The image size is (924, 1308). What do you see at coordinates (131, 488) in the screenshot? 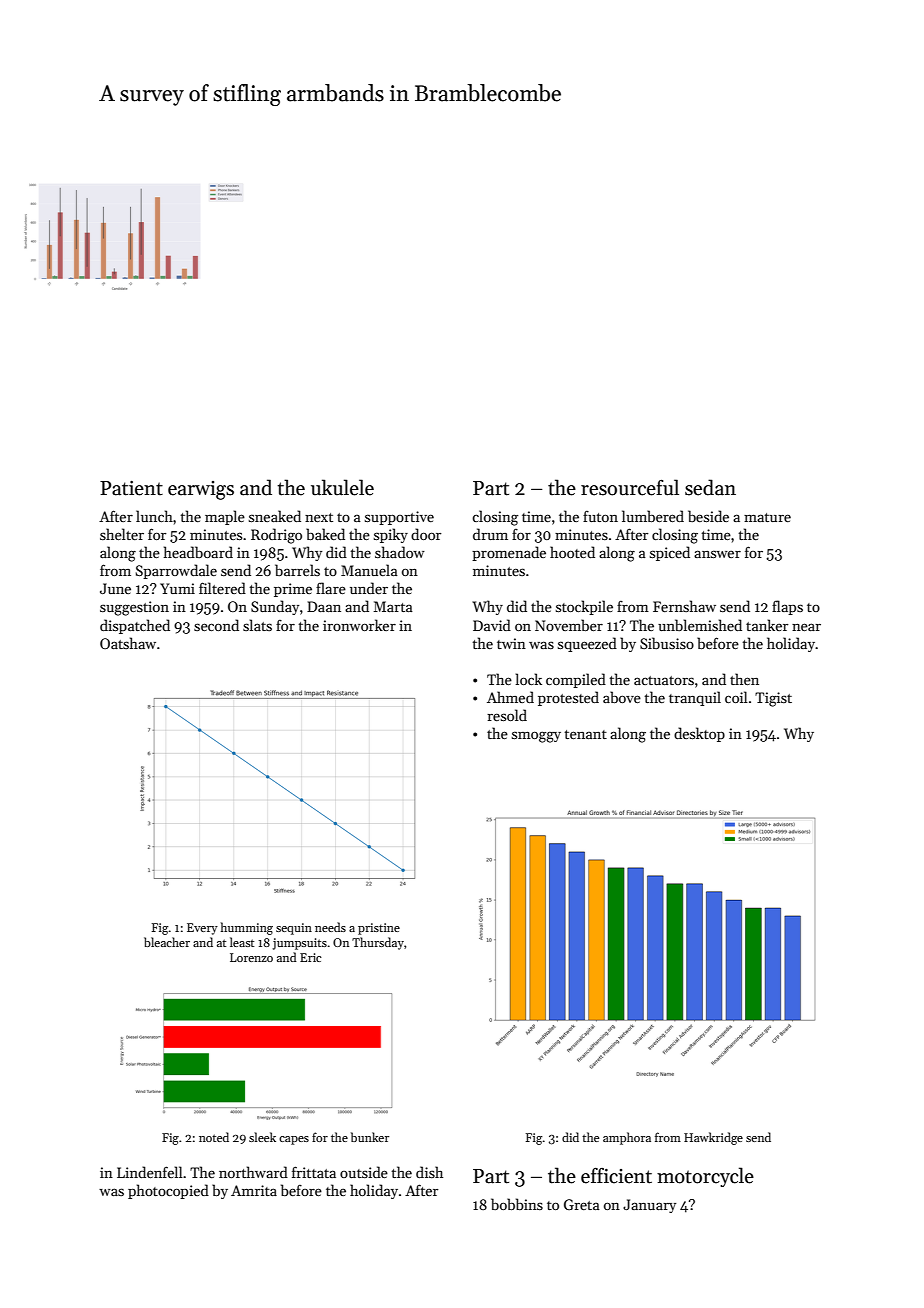
I see `Patient` at bounding box center [131, 488].
